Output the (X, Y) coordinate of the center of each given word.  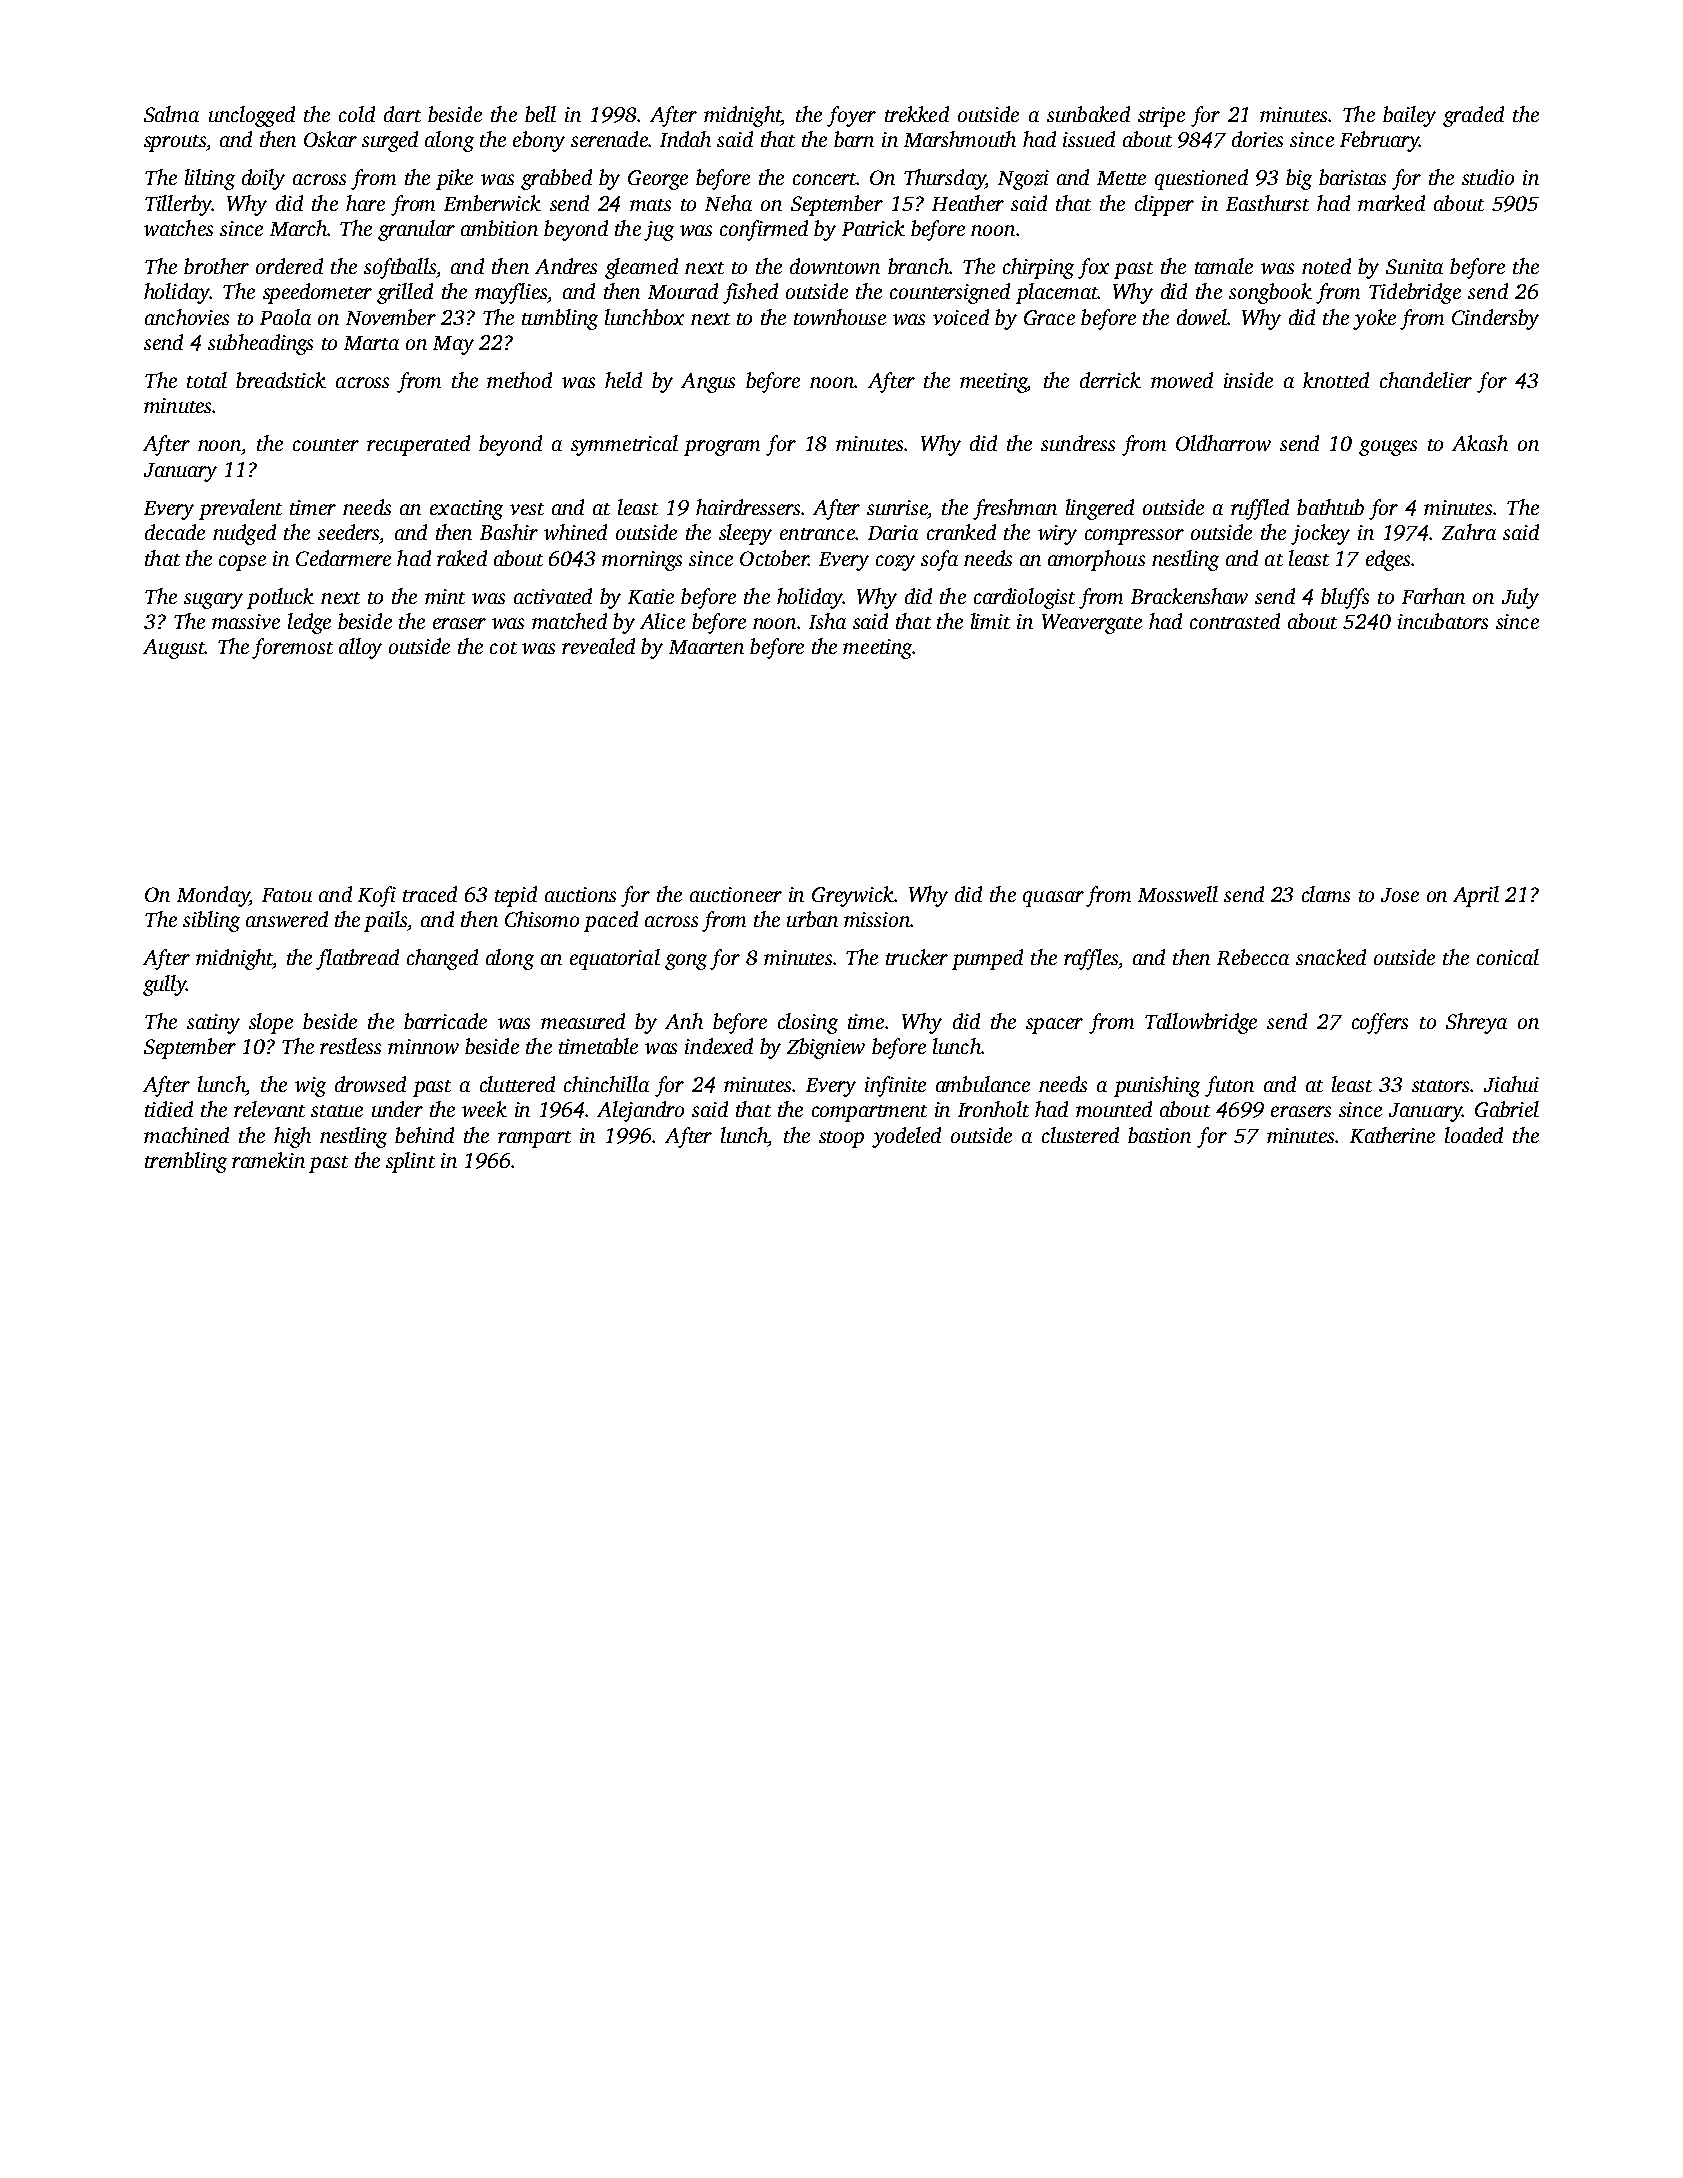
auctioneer (736, 894)
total (207, 380)
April (1476, 896)
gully (164, 985)
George (658, 180)
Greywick (853, 896)
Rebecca (1253, 957)
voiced (961, 317)
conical (1508, 957)
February (1379, 141)
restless (350, 1046)
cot (503, 648)
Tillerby (178, 205)
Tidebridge (1415, 293)
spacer (1054, 1026)
